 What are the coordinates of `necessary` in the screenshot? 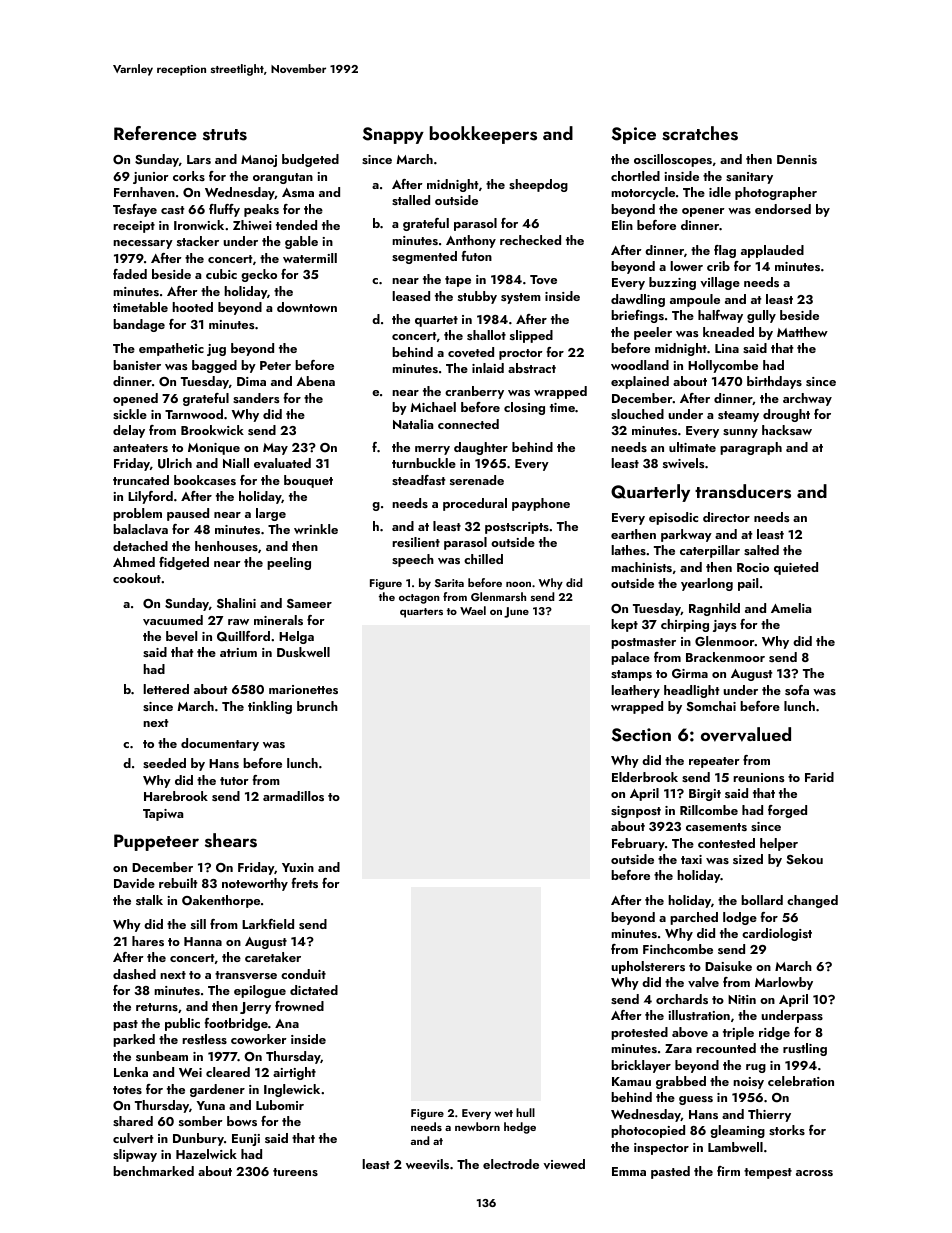 It's located at (143, 244).
